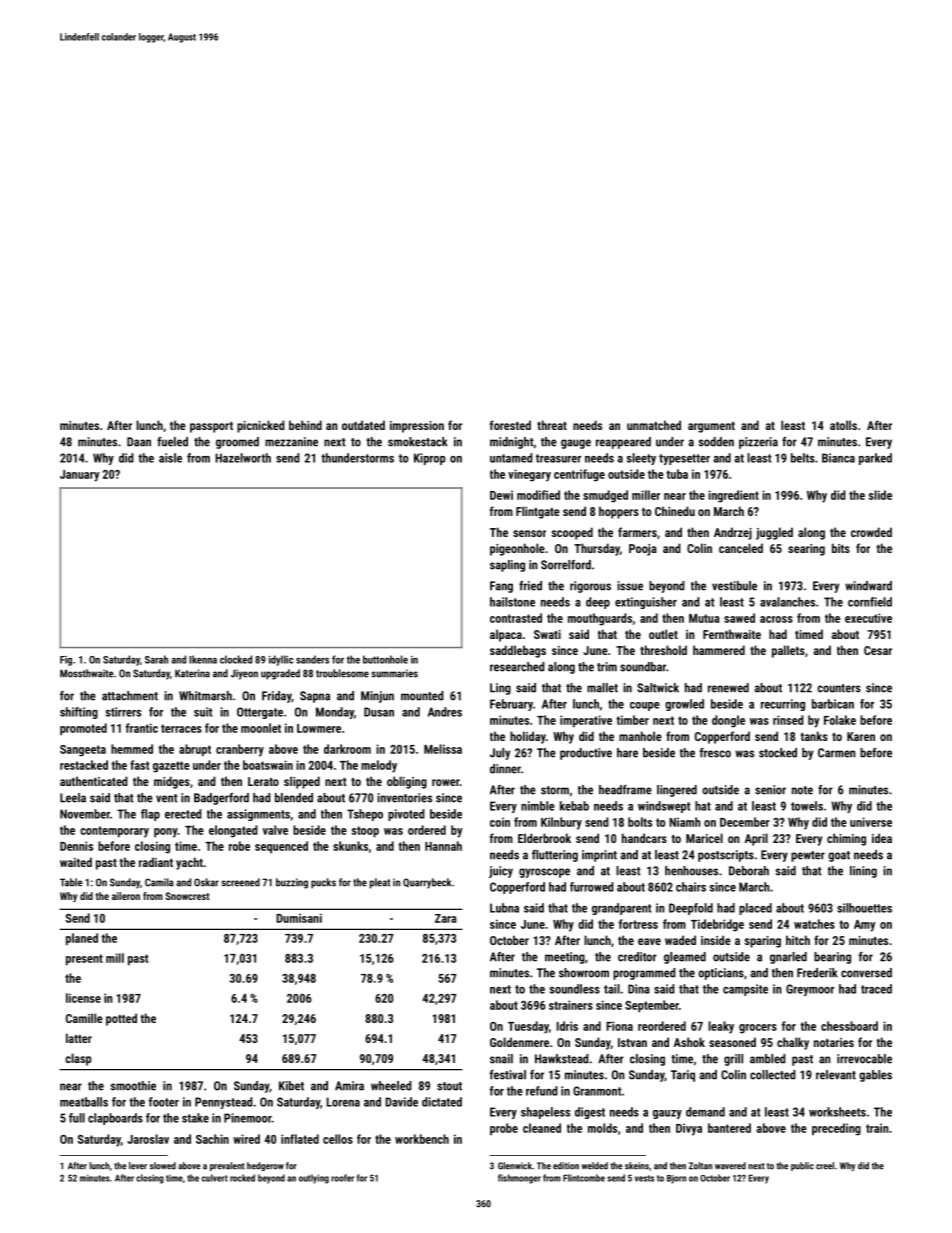  What do you see at coordinates (519, 1179) in the document?
I see `fishmonger` at bounding box center [519, 1179].
